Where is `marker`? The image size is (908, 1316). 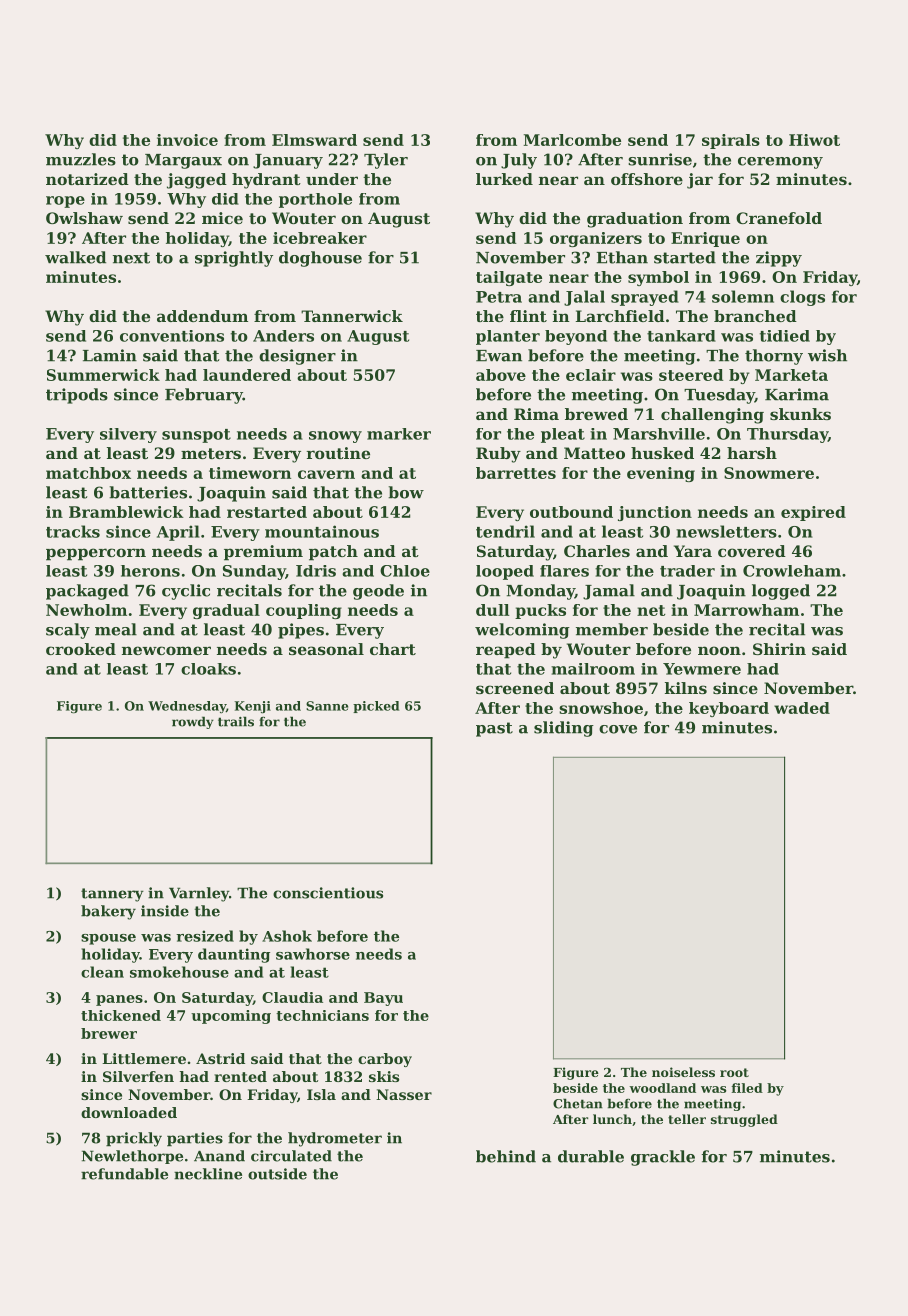 marker is located at coordinates (399, 434).
